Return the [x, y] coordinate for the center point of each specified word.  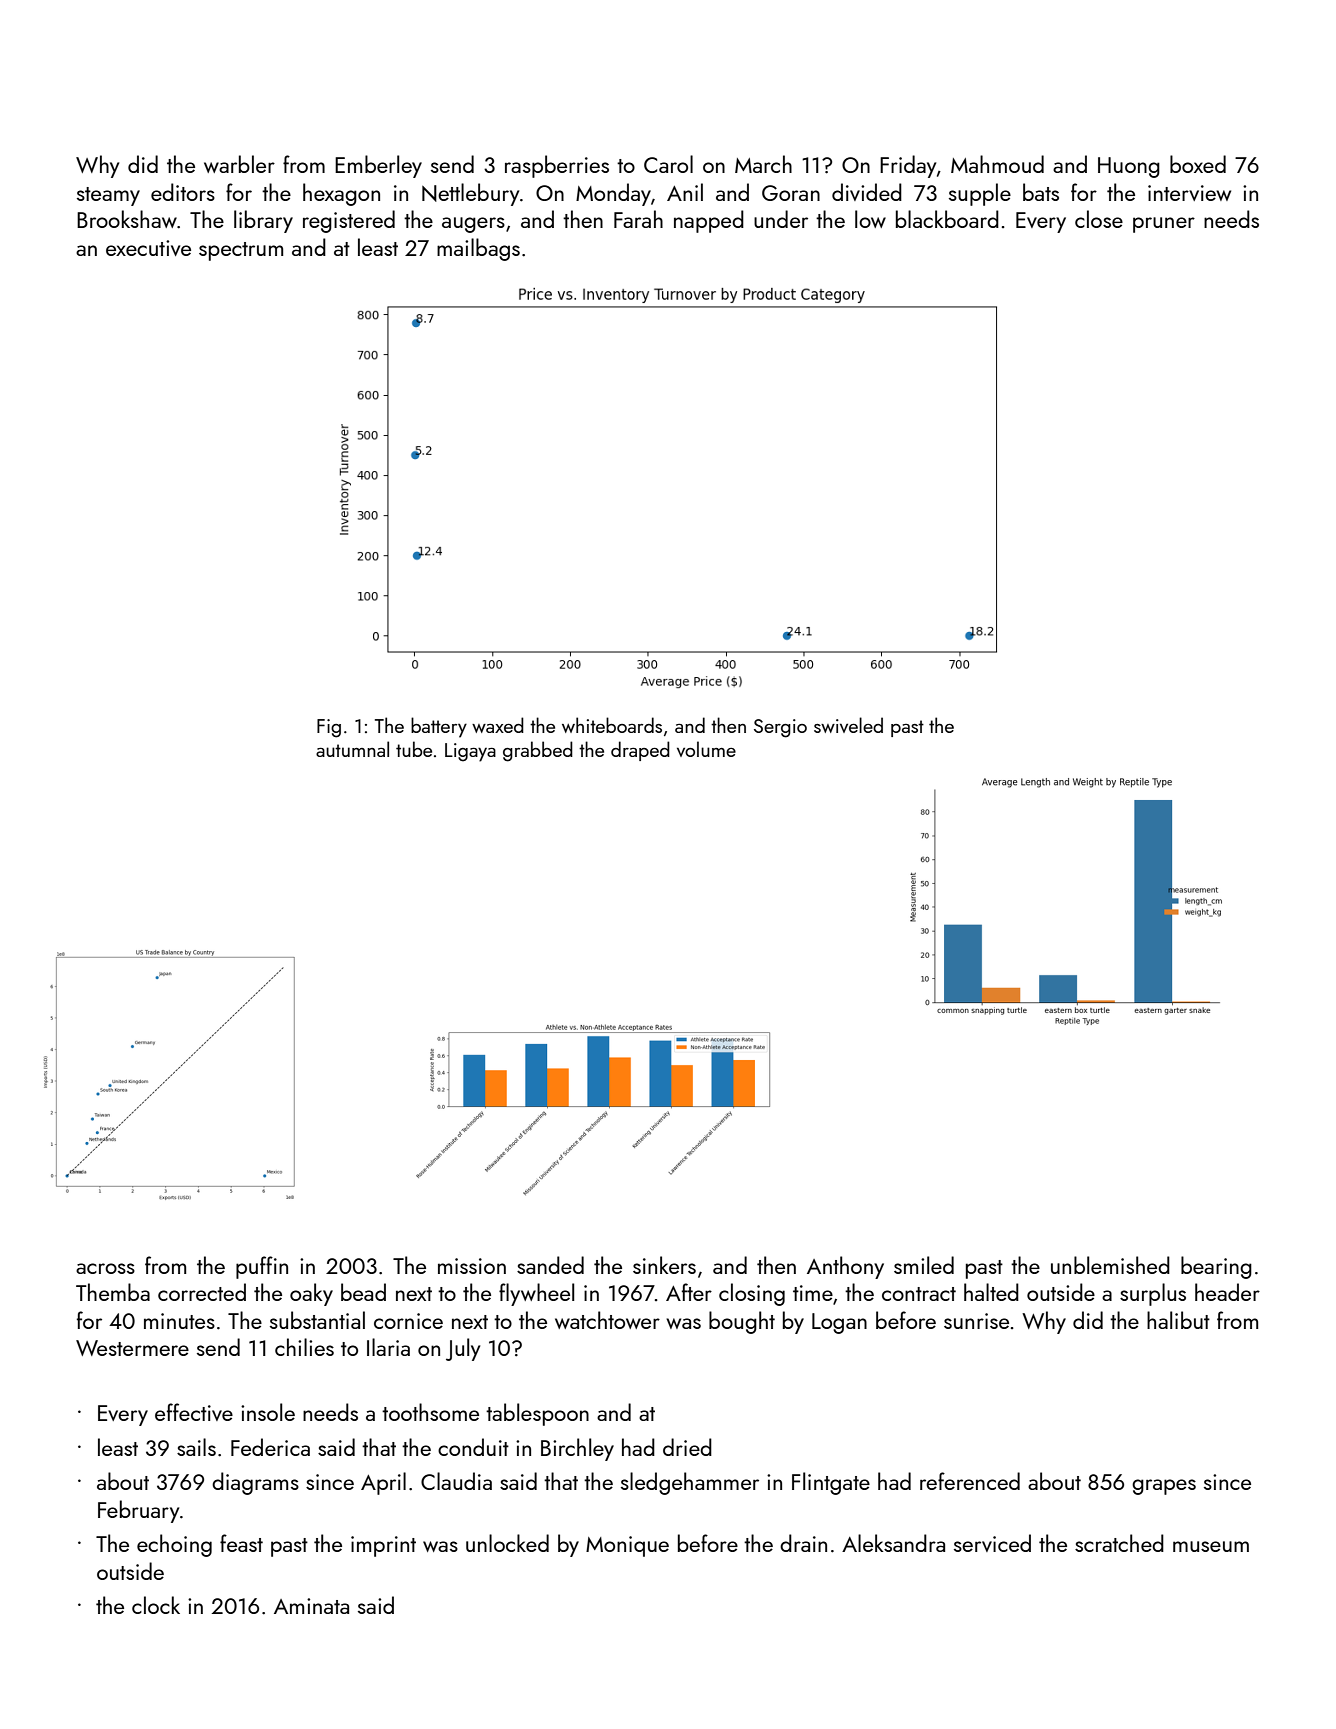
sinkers [664, 1265]
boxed [1198, 164]
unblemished [1110, 1265]
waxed [498, 725]
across [105, 1268]
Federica [270, 1447]
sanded [550, 1265]
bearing [1216, 1267]
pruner [1164, 225]
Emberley [378, 166]
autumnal [352, 749]
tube [414, 749]
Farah [638, 219]
